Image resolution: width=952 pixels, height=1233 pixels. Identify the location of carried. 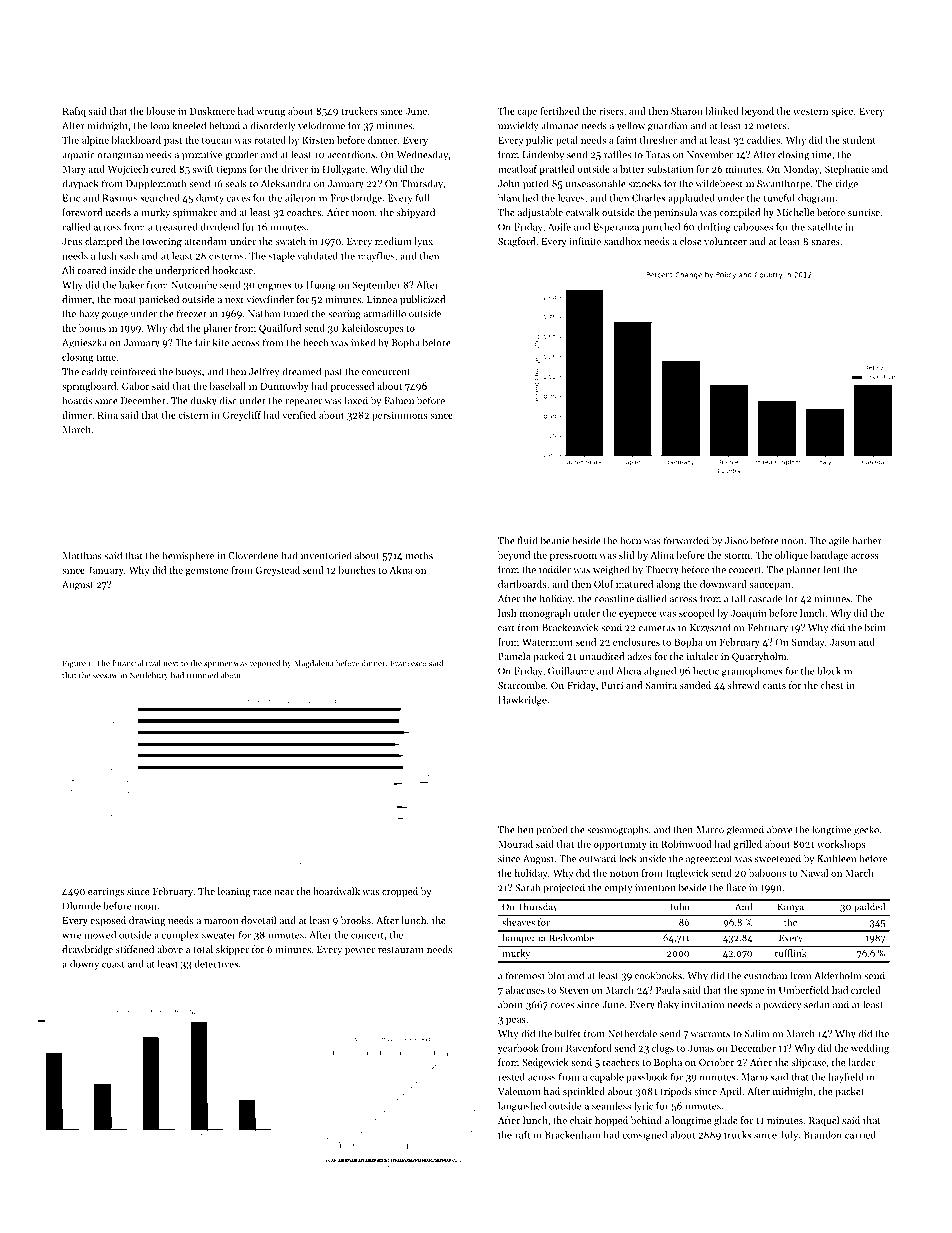
(860, 1135).
